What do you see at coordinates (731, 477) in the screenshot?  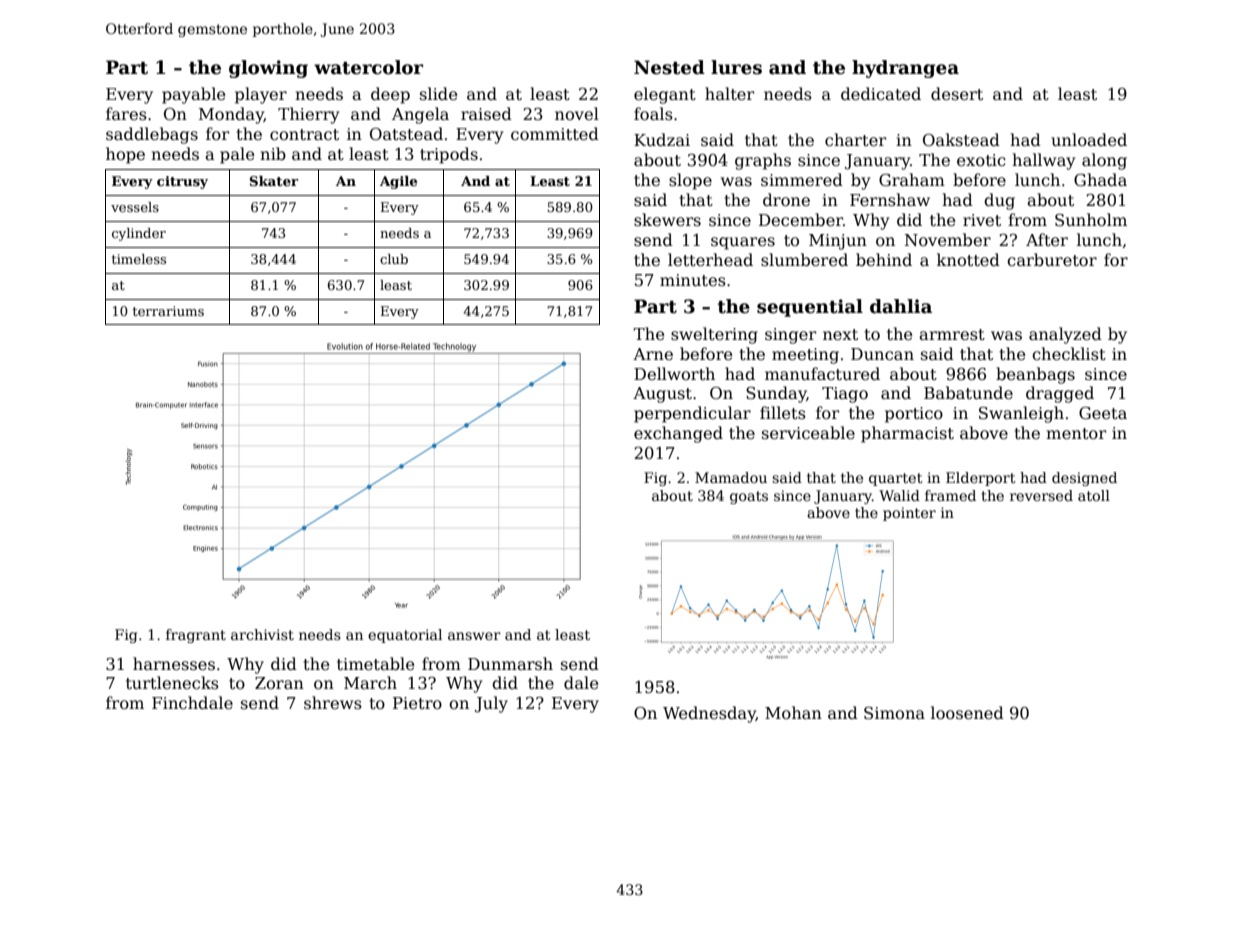 I see `Mamadou` at bounding box center [731, 477].
